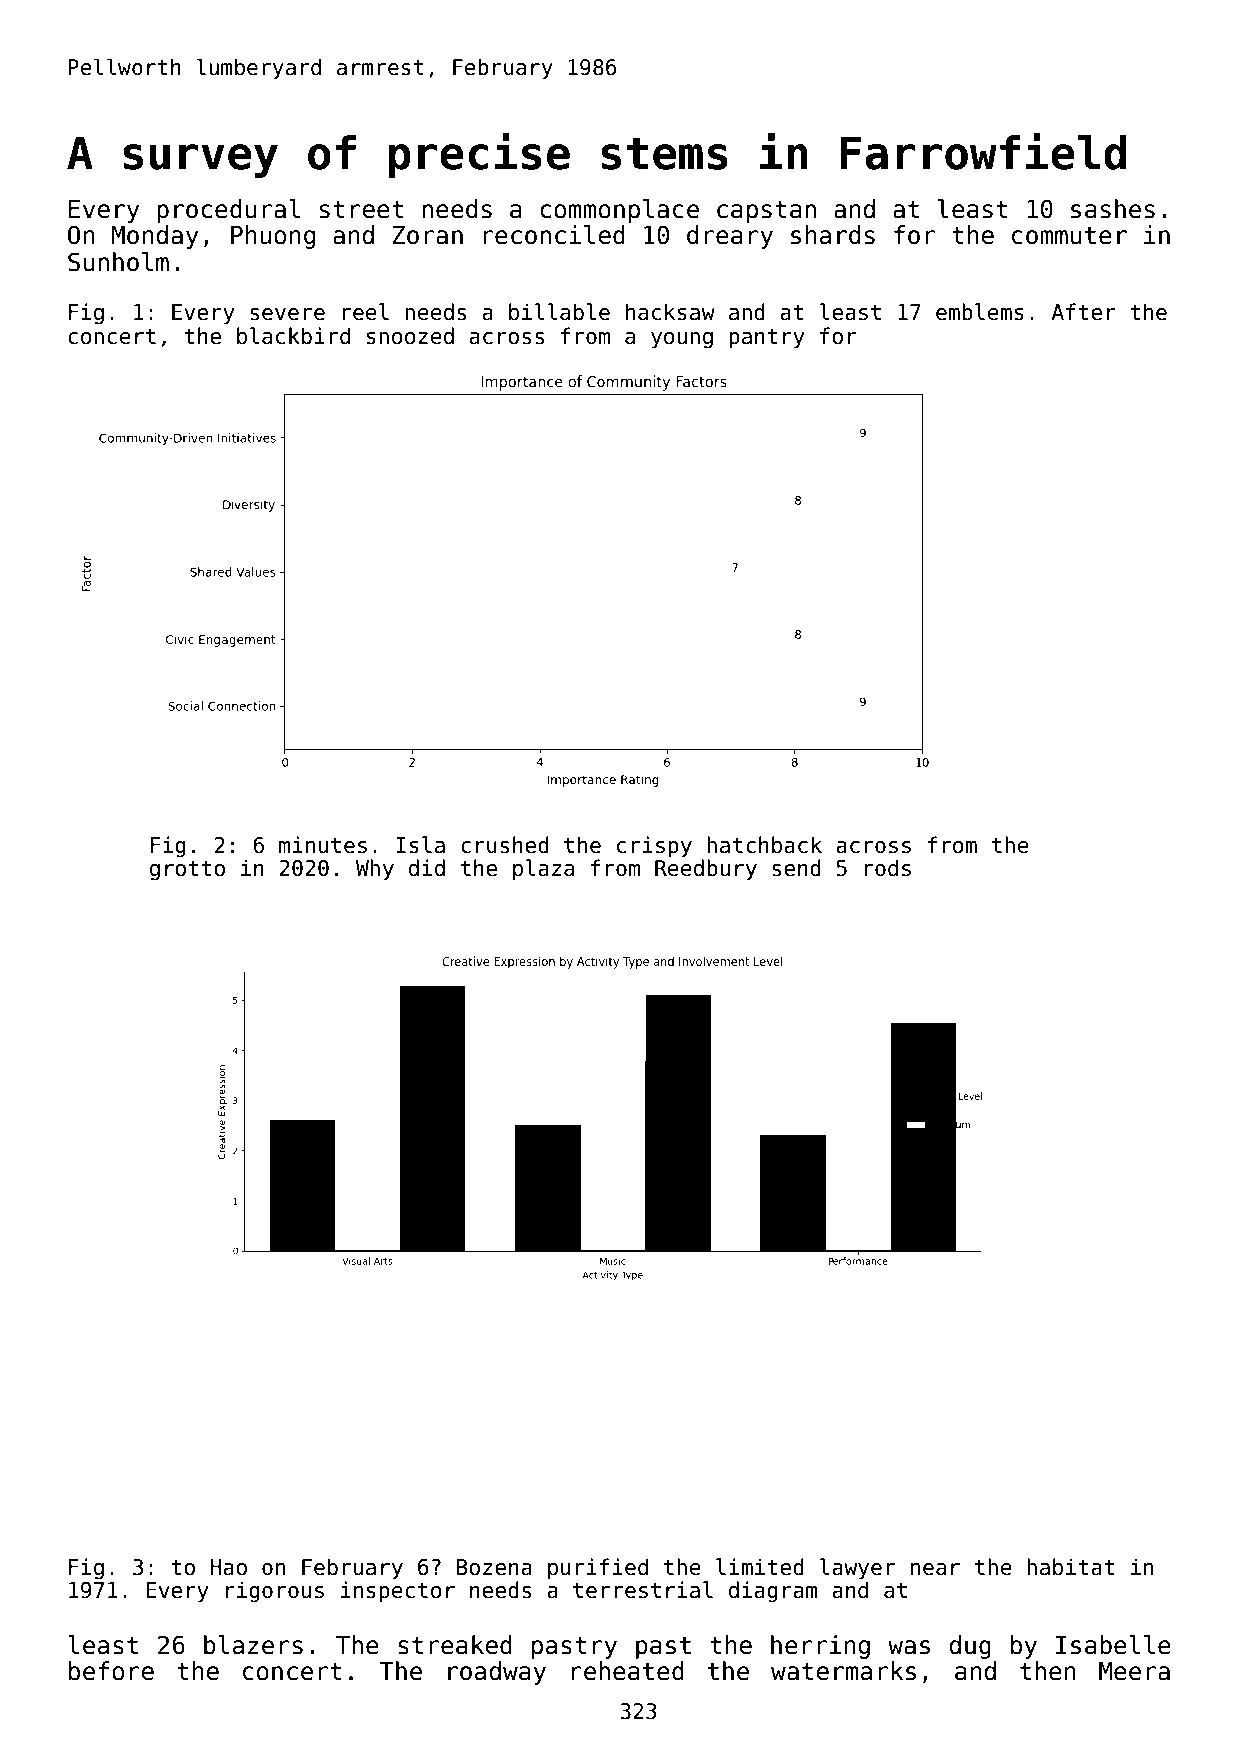 The image size is (1239, 1753). I want to click on habitat, so click(1071, 1567).
